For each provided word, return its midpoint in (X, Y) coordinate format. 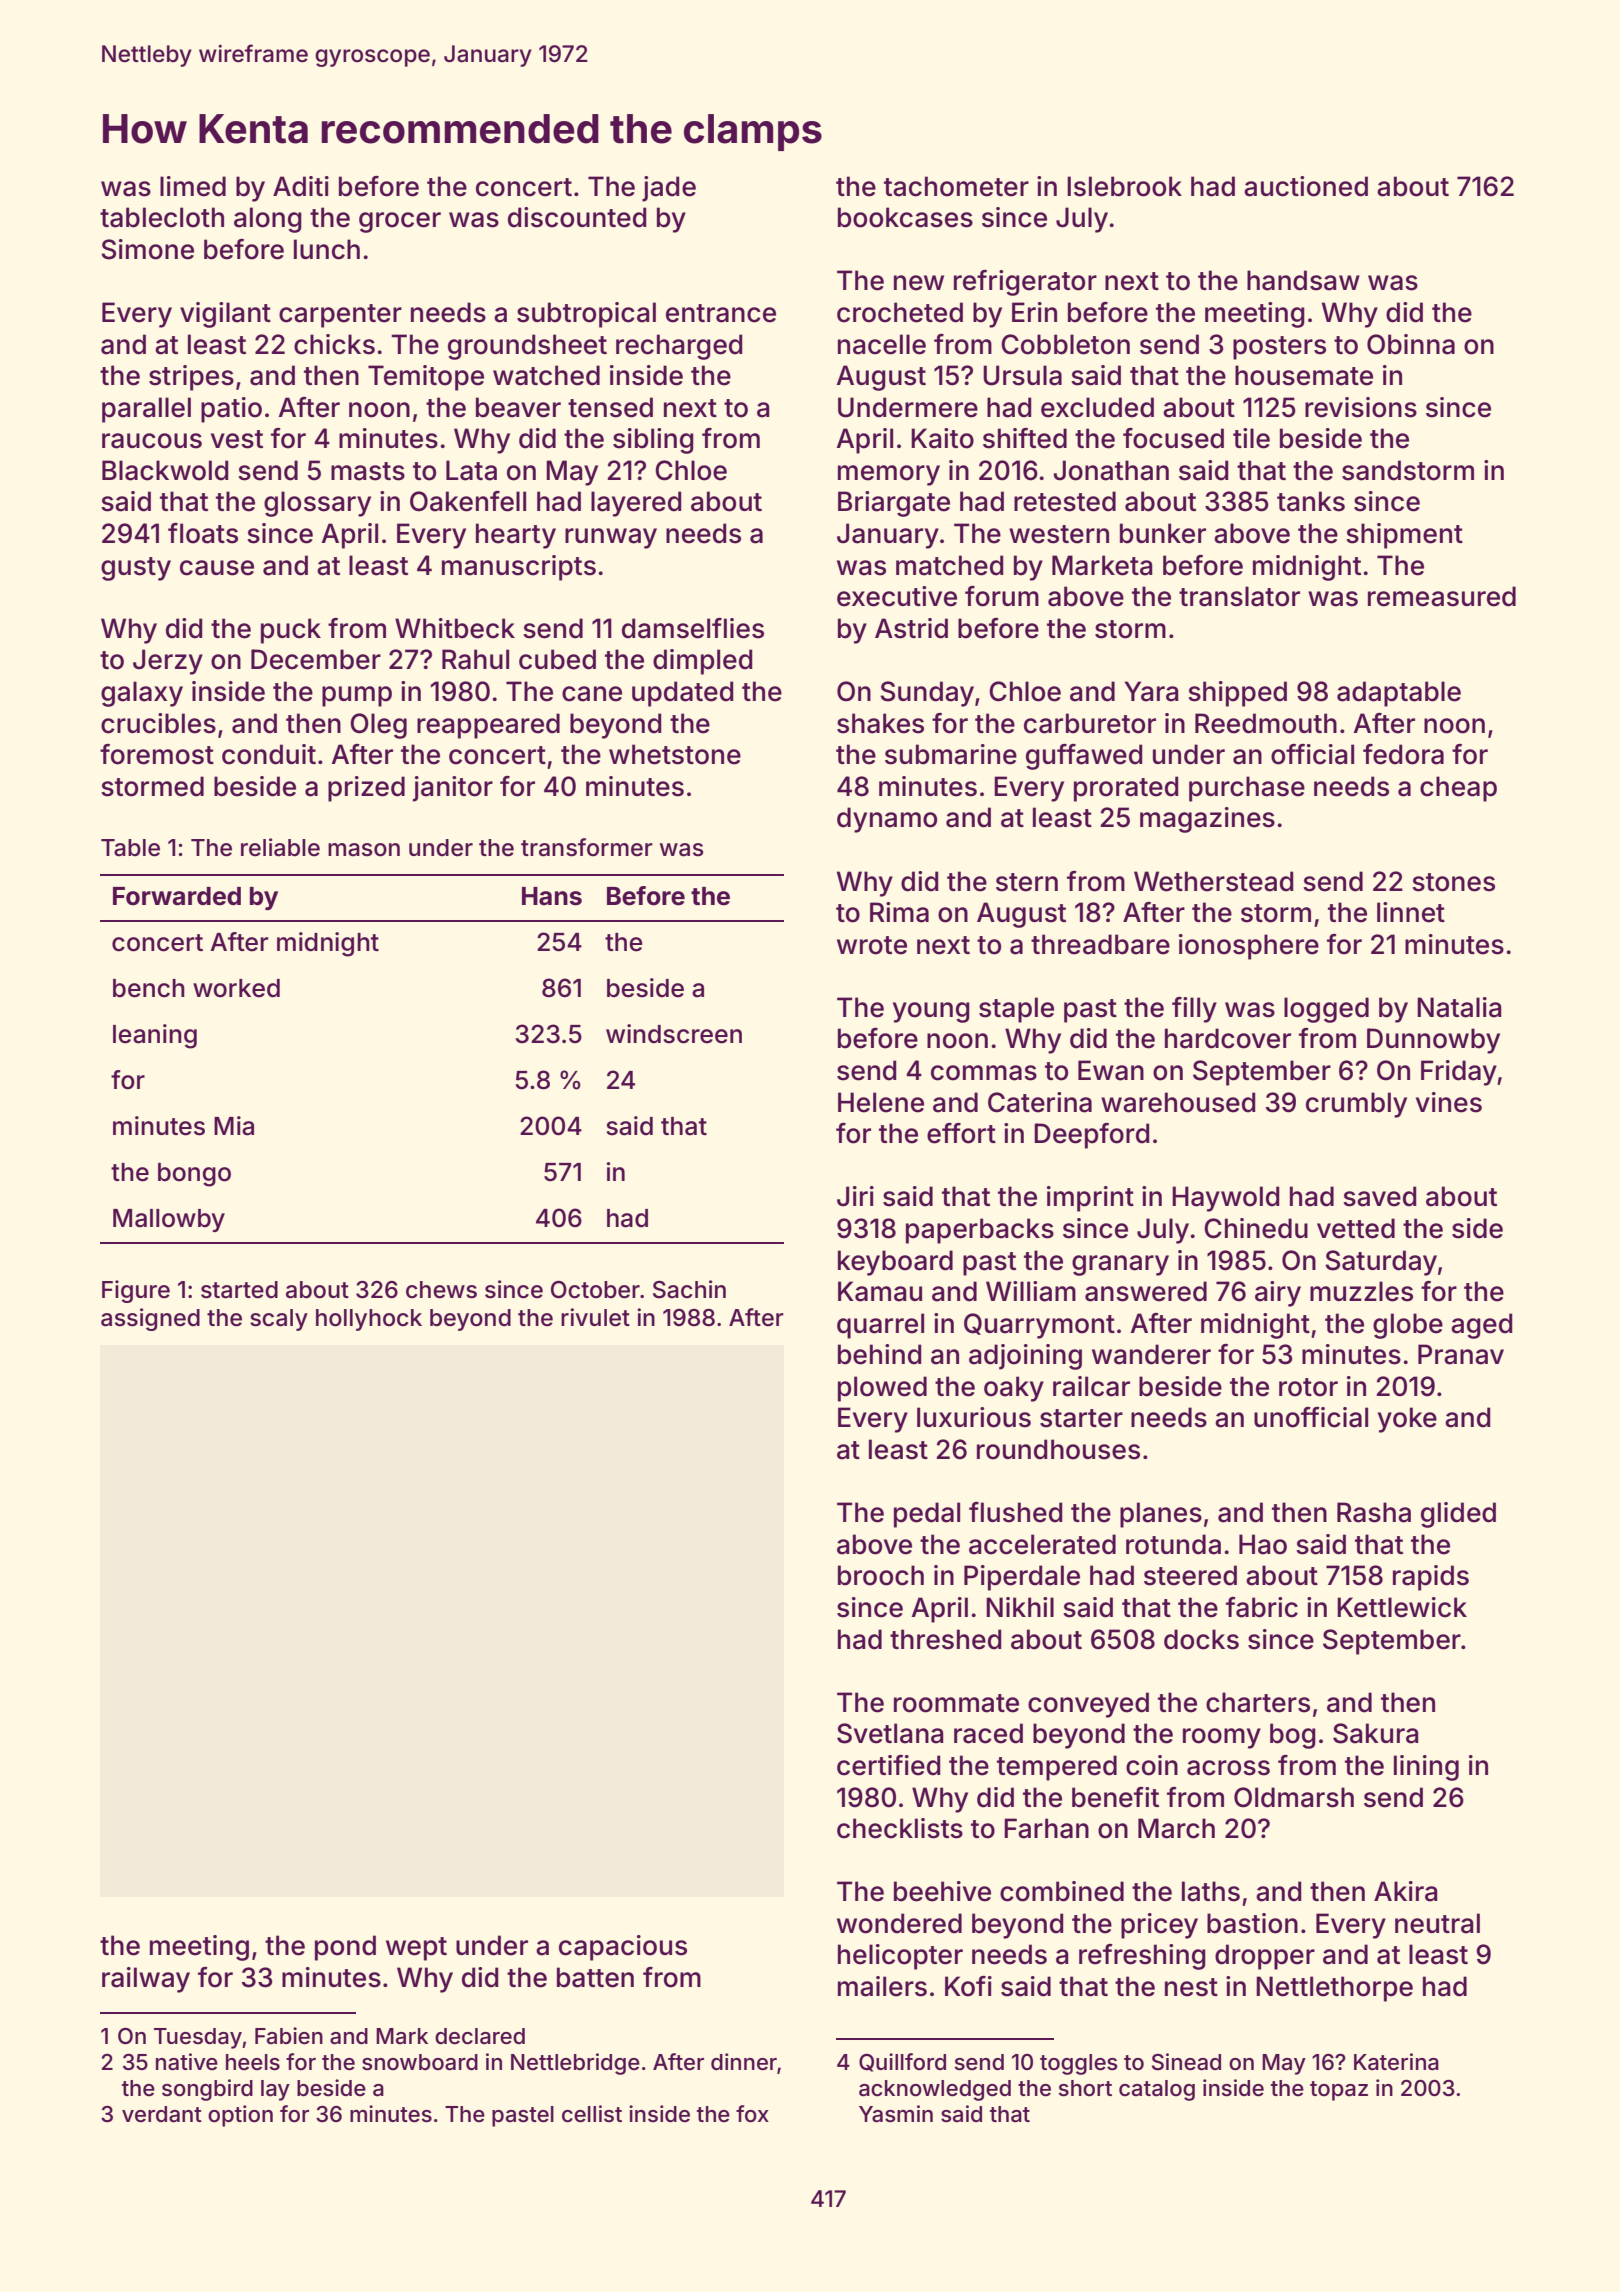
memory (889, 475)
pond (345, 1948)
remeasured (1442, 596)
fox (752, 2114)
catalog (1157, 2090)
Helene (881, 1102)
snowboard (420, 2062)
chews (441, 1290)
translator (1239, 596)
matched (950, 565)
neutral (1437, 1923)
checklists (900, 1828)
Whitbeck (455, 628)
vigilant (225, 315)
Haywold (1226, 1199)
